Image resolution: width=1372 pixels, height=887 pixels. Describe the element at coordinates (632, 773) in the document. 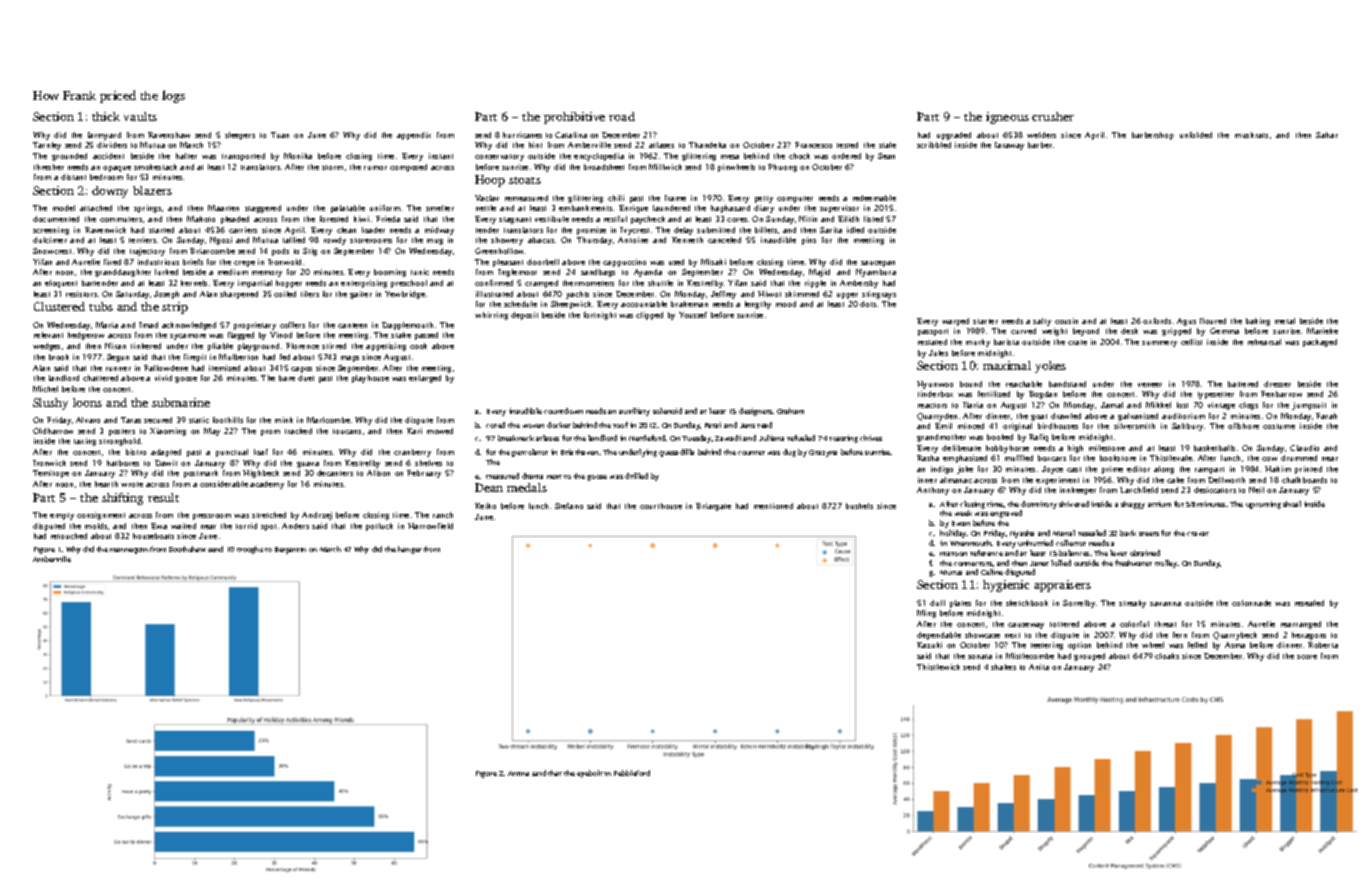

I see `Pebbleford` at that location.
